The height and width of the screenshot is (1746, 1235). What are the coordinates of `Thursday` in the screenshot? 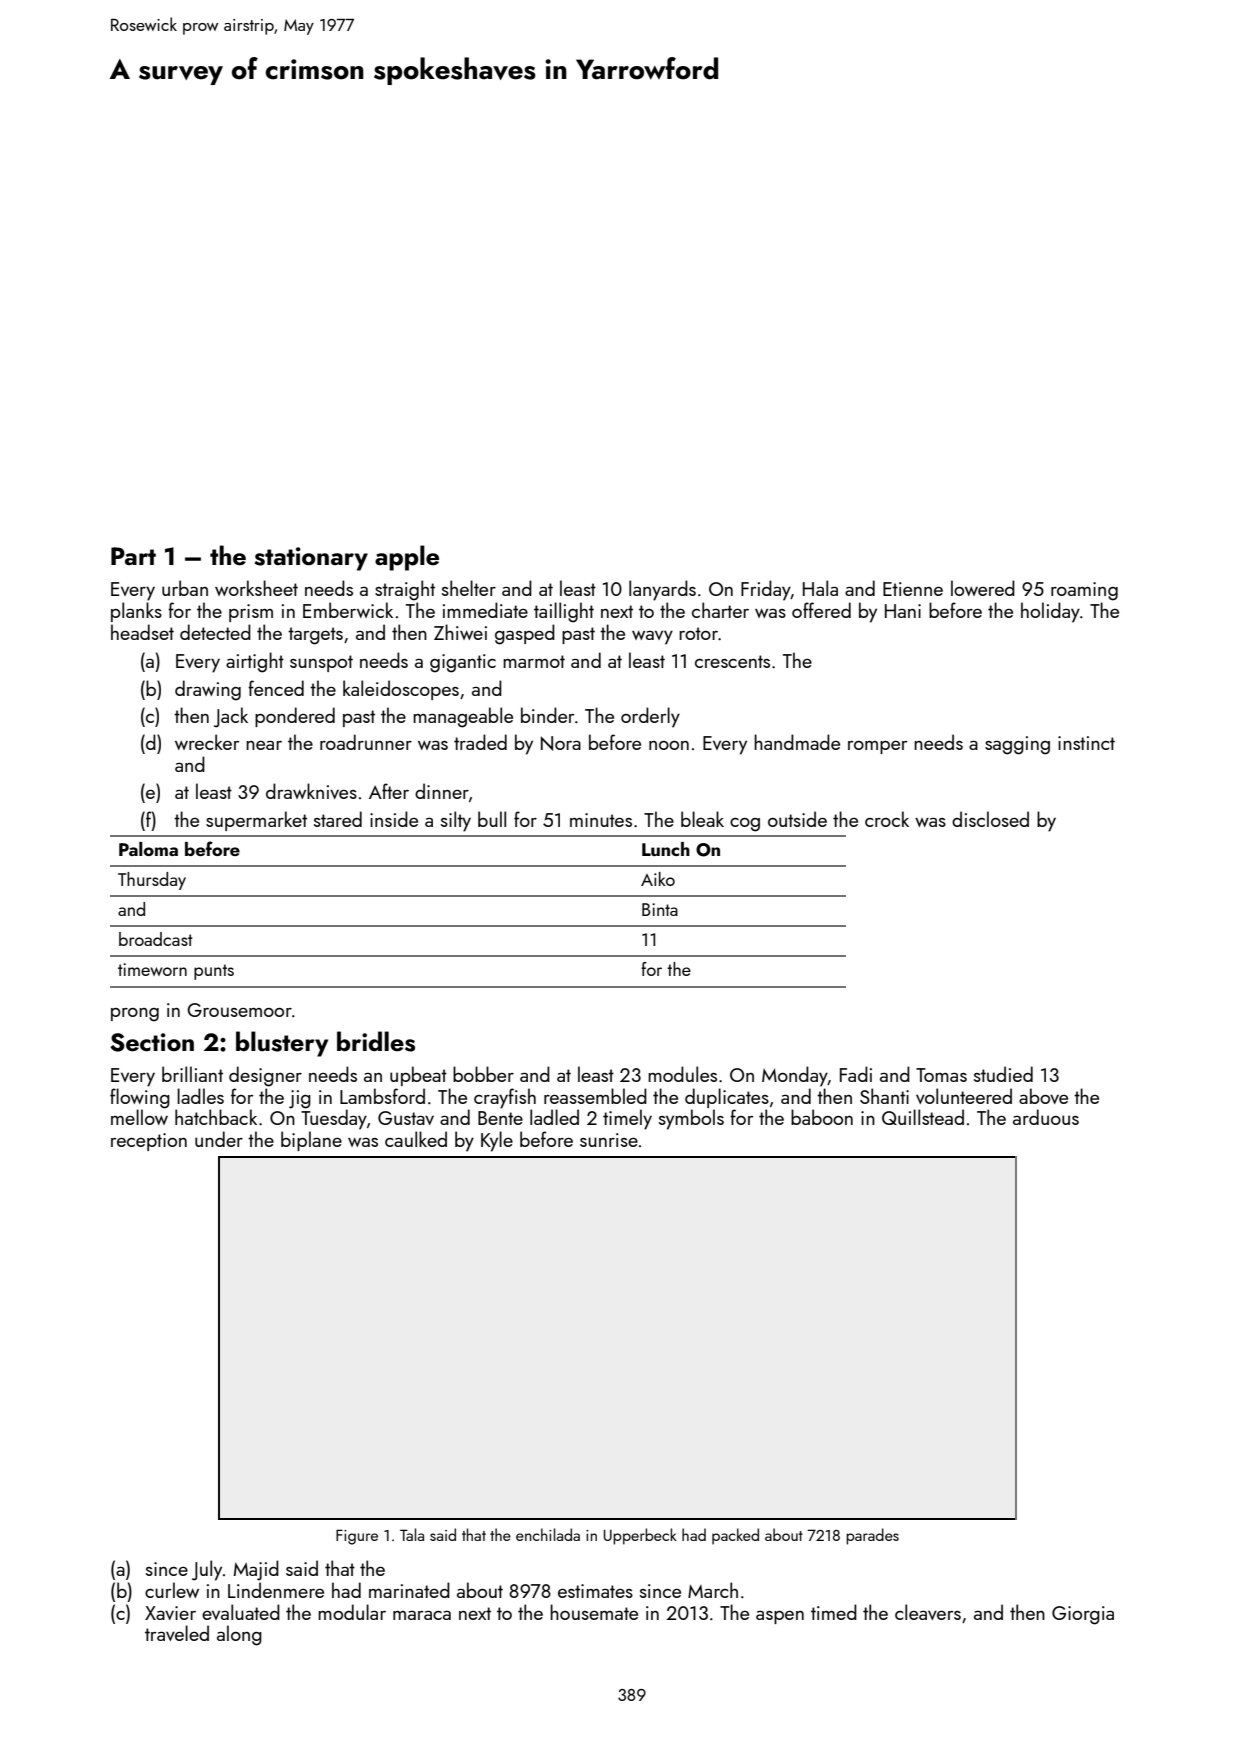 It's located at (152, 881).
